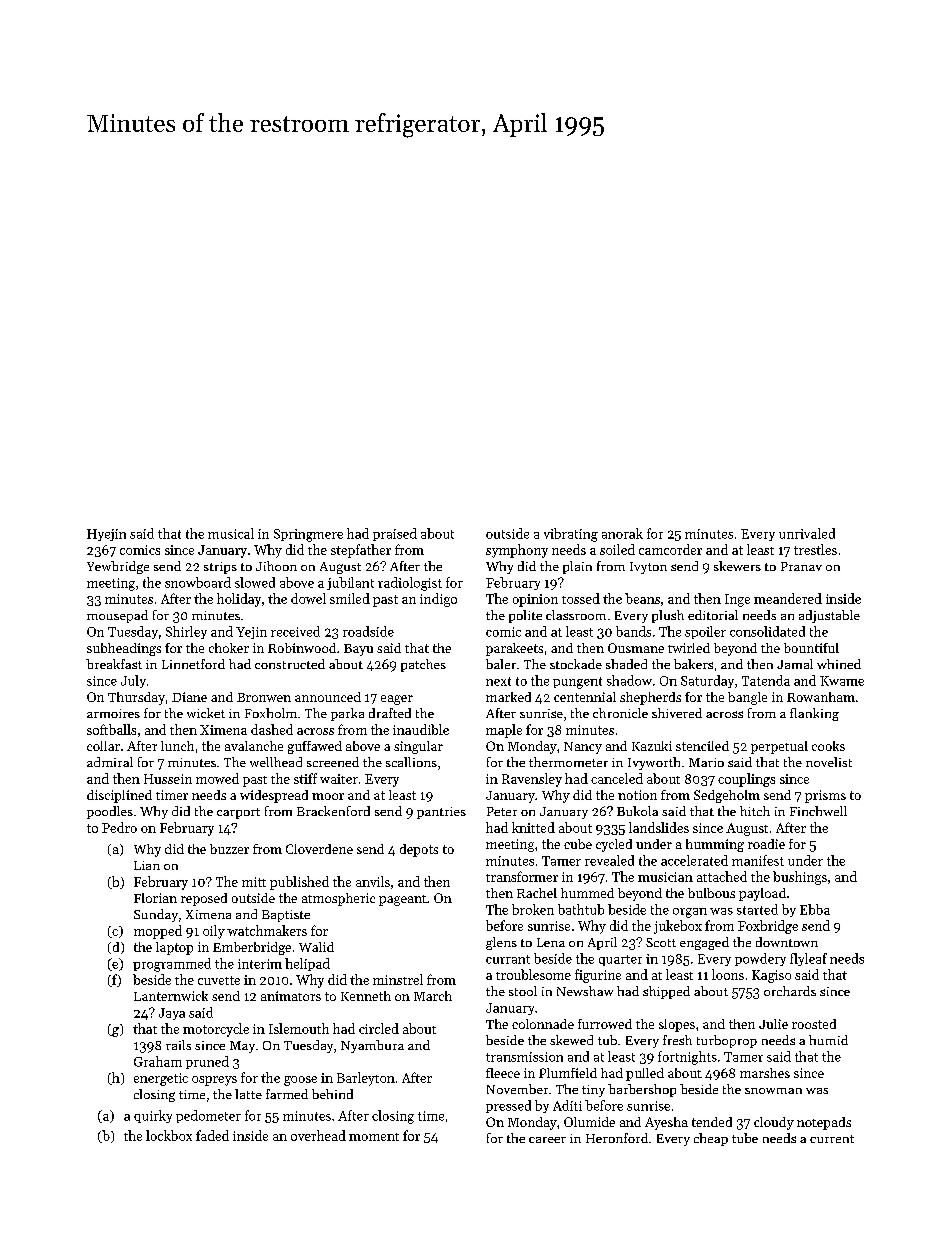  I want to click on Pranav, so click(801, 566).
